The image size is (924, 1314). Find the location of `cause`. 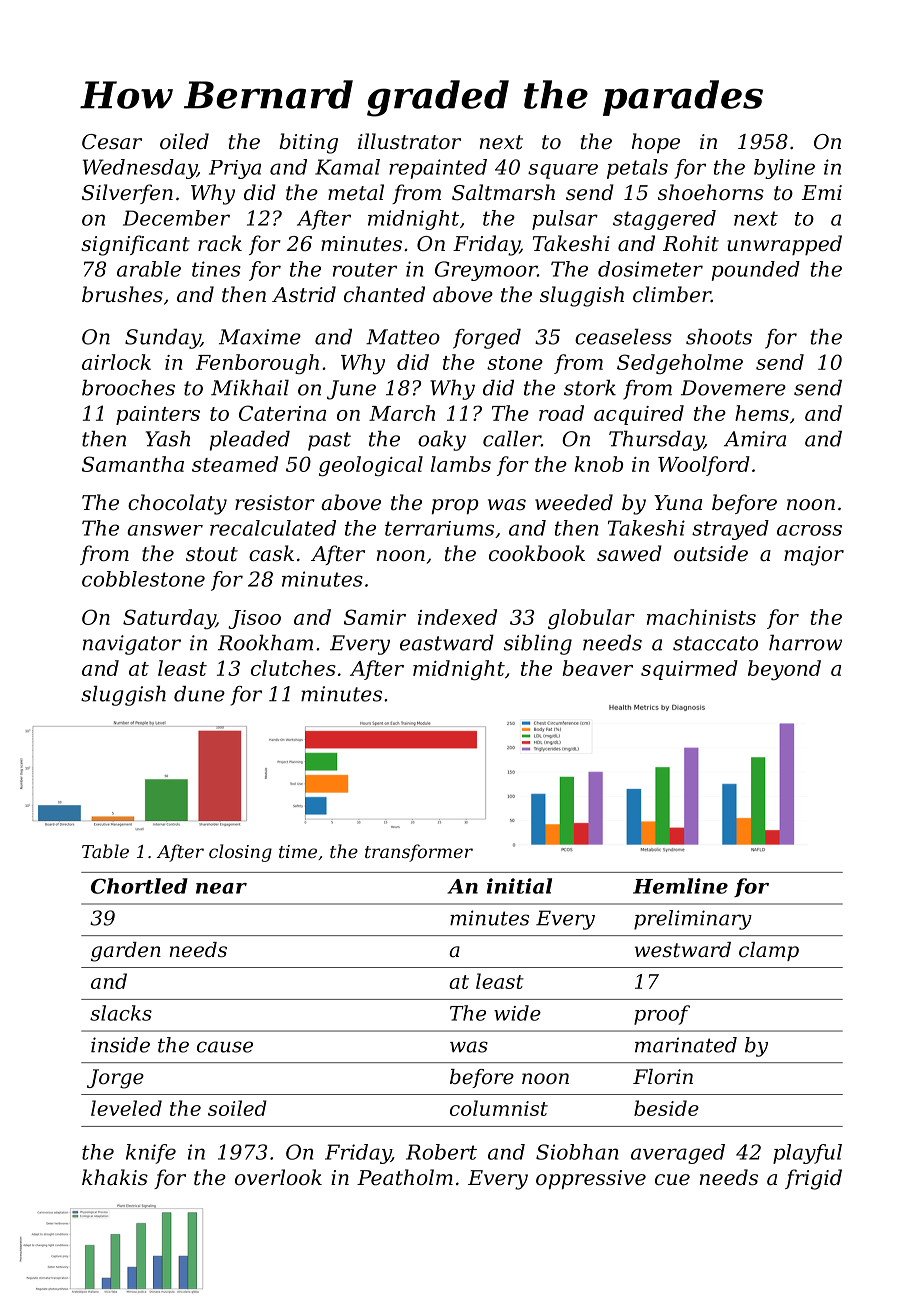

cause is located at coordinates (225, 1047).
